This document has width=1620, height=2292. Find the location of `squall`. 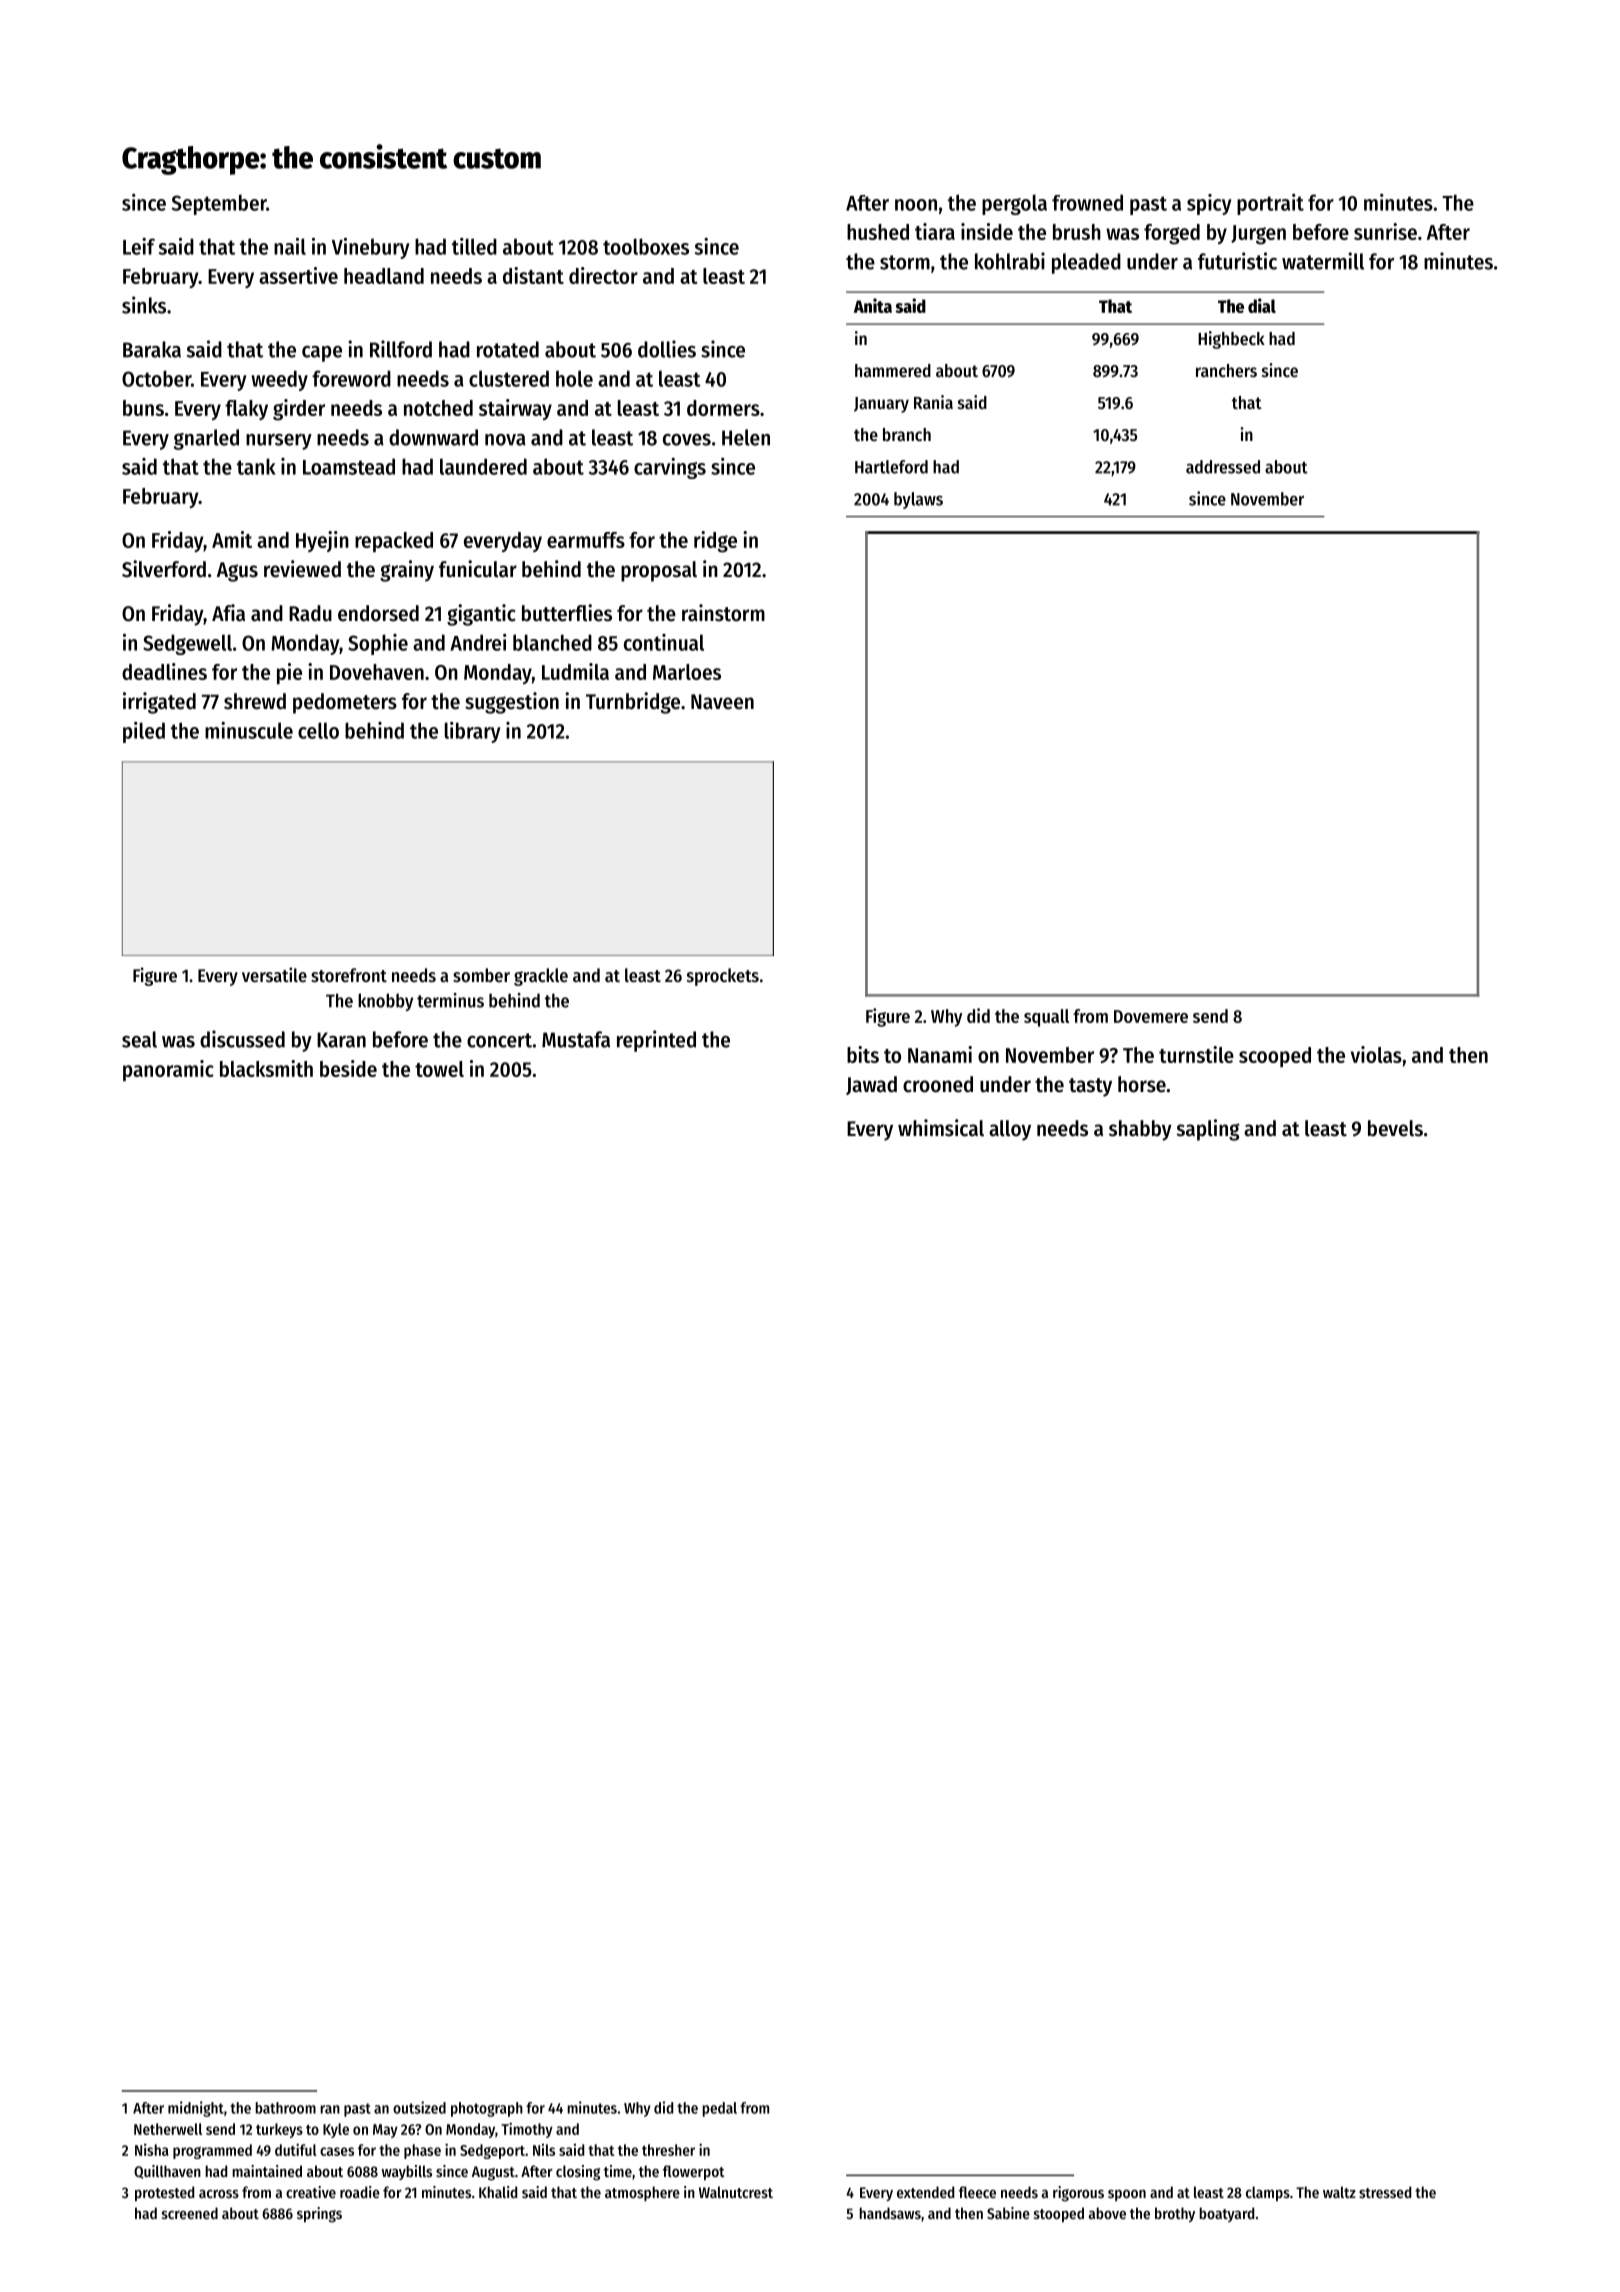

squall is located at coordinates (1046, 1018).
